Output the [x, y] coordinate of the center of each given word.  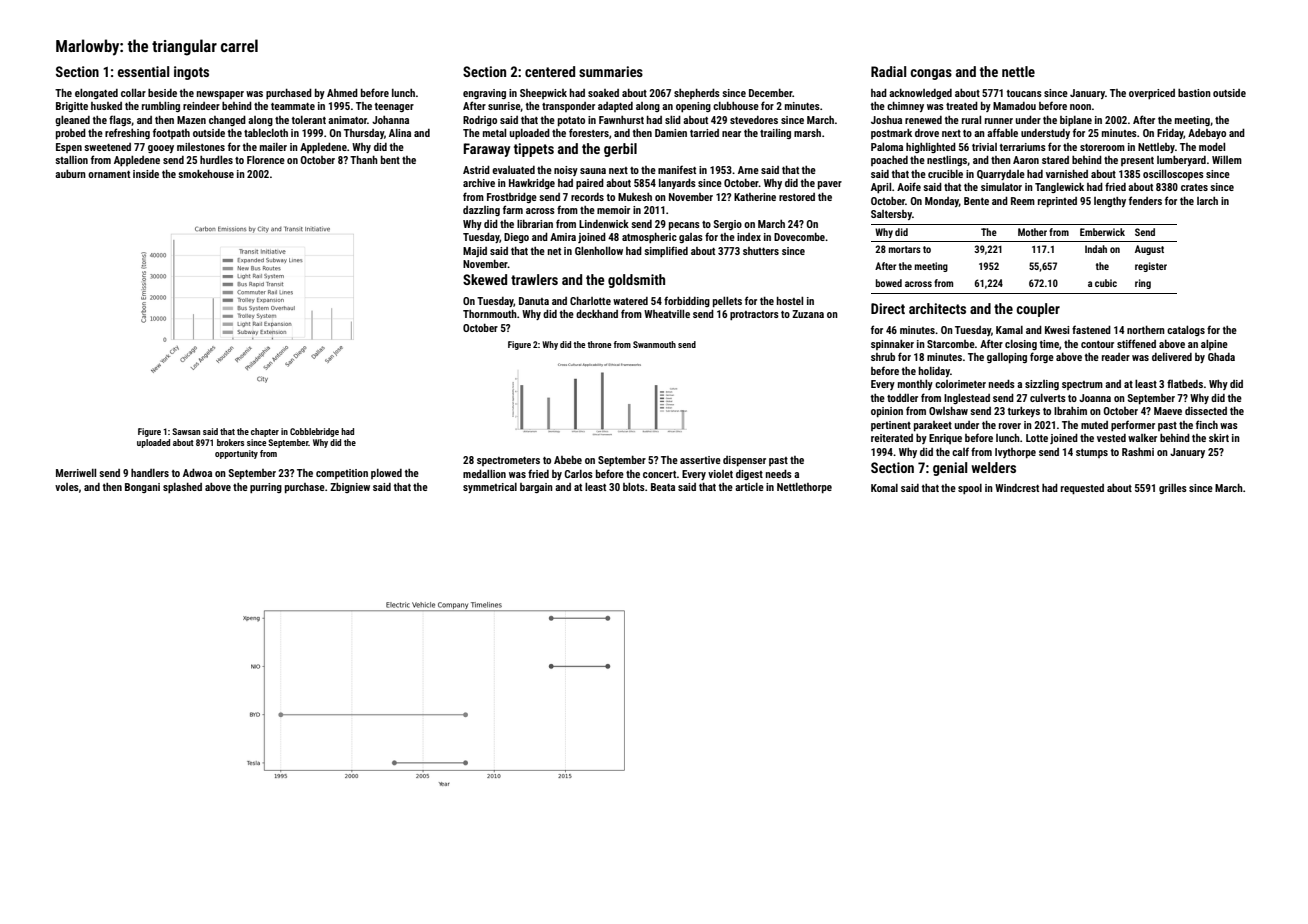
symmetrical [490, 488]
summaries [611, 71]
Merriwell [76, 473]
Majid [475, 252]
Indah [1096, 249]
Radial [888, 71]
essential [143, 71]
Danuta [534, 301]
